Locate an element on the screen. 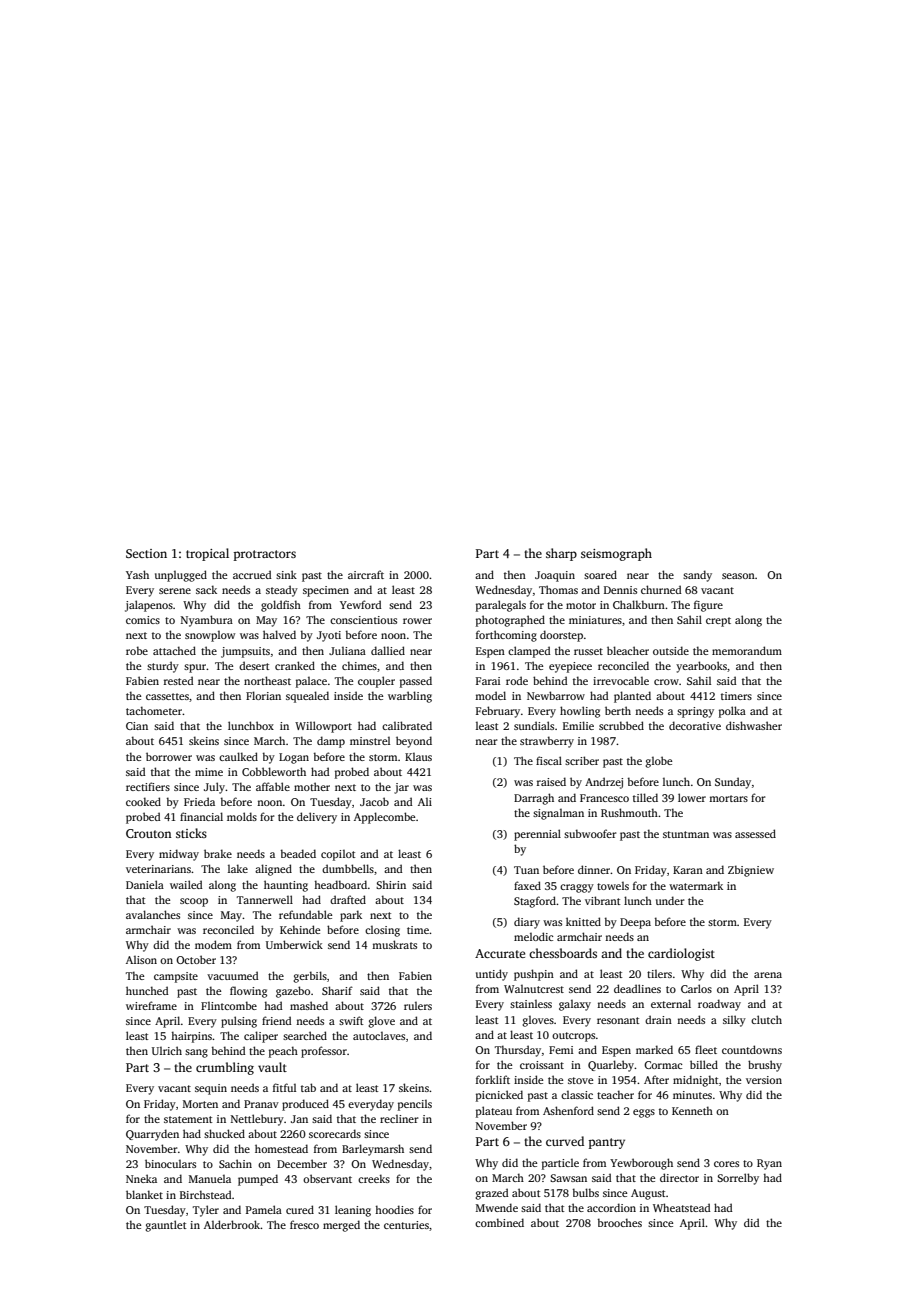 This screenshot has height=1316, width=908. hairpins is located at coordinates (191, 1037).
